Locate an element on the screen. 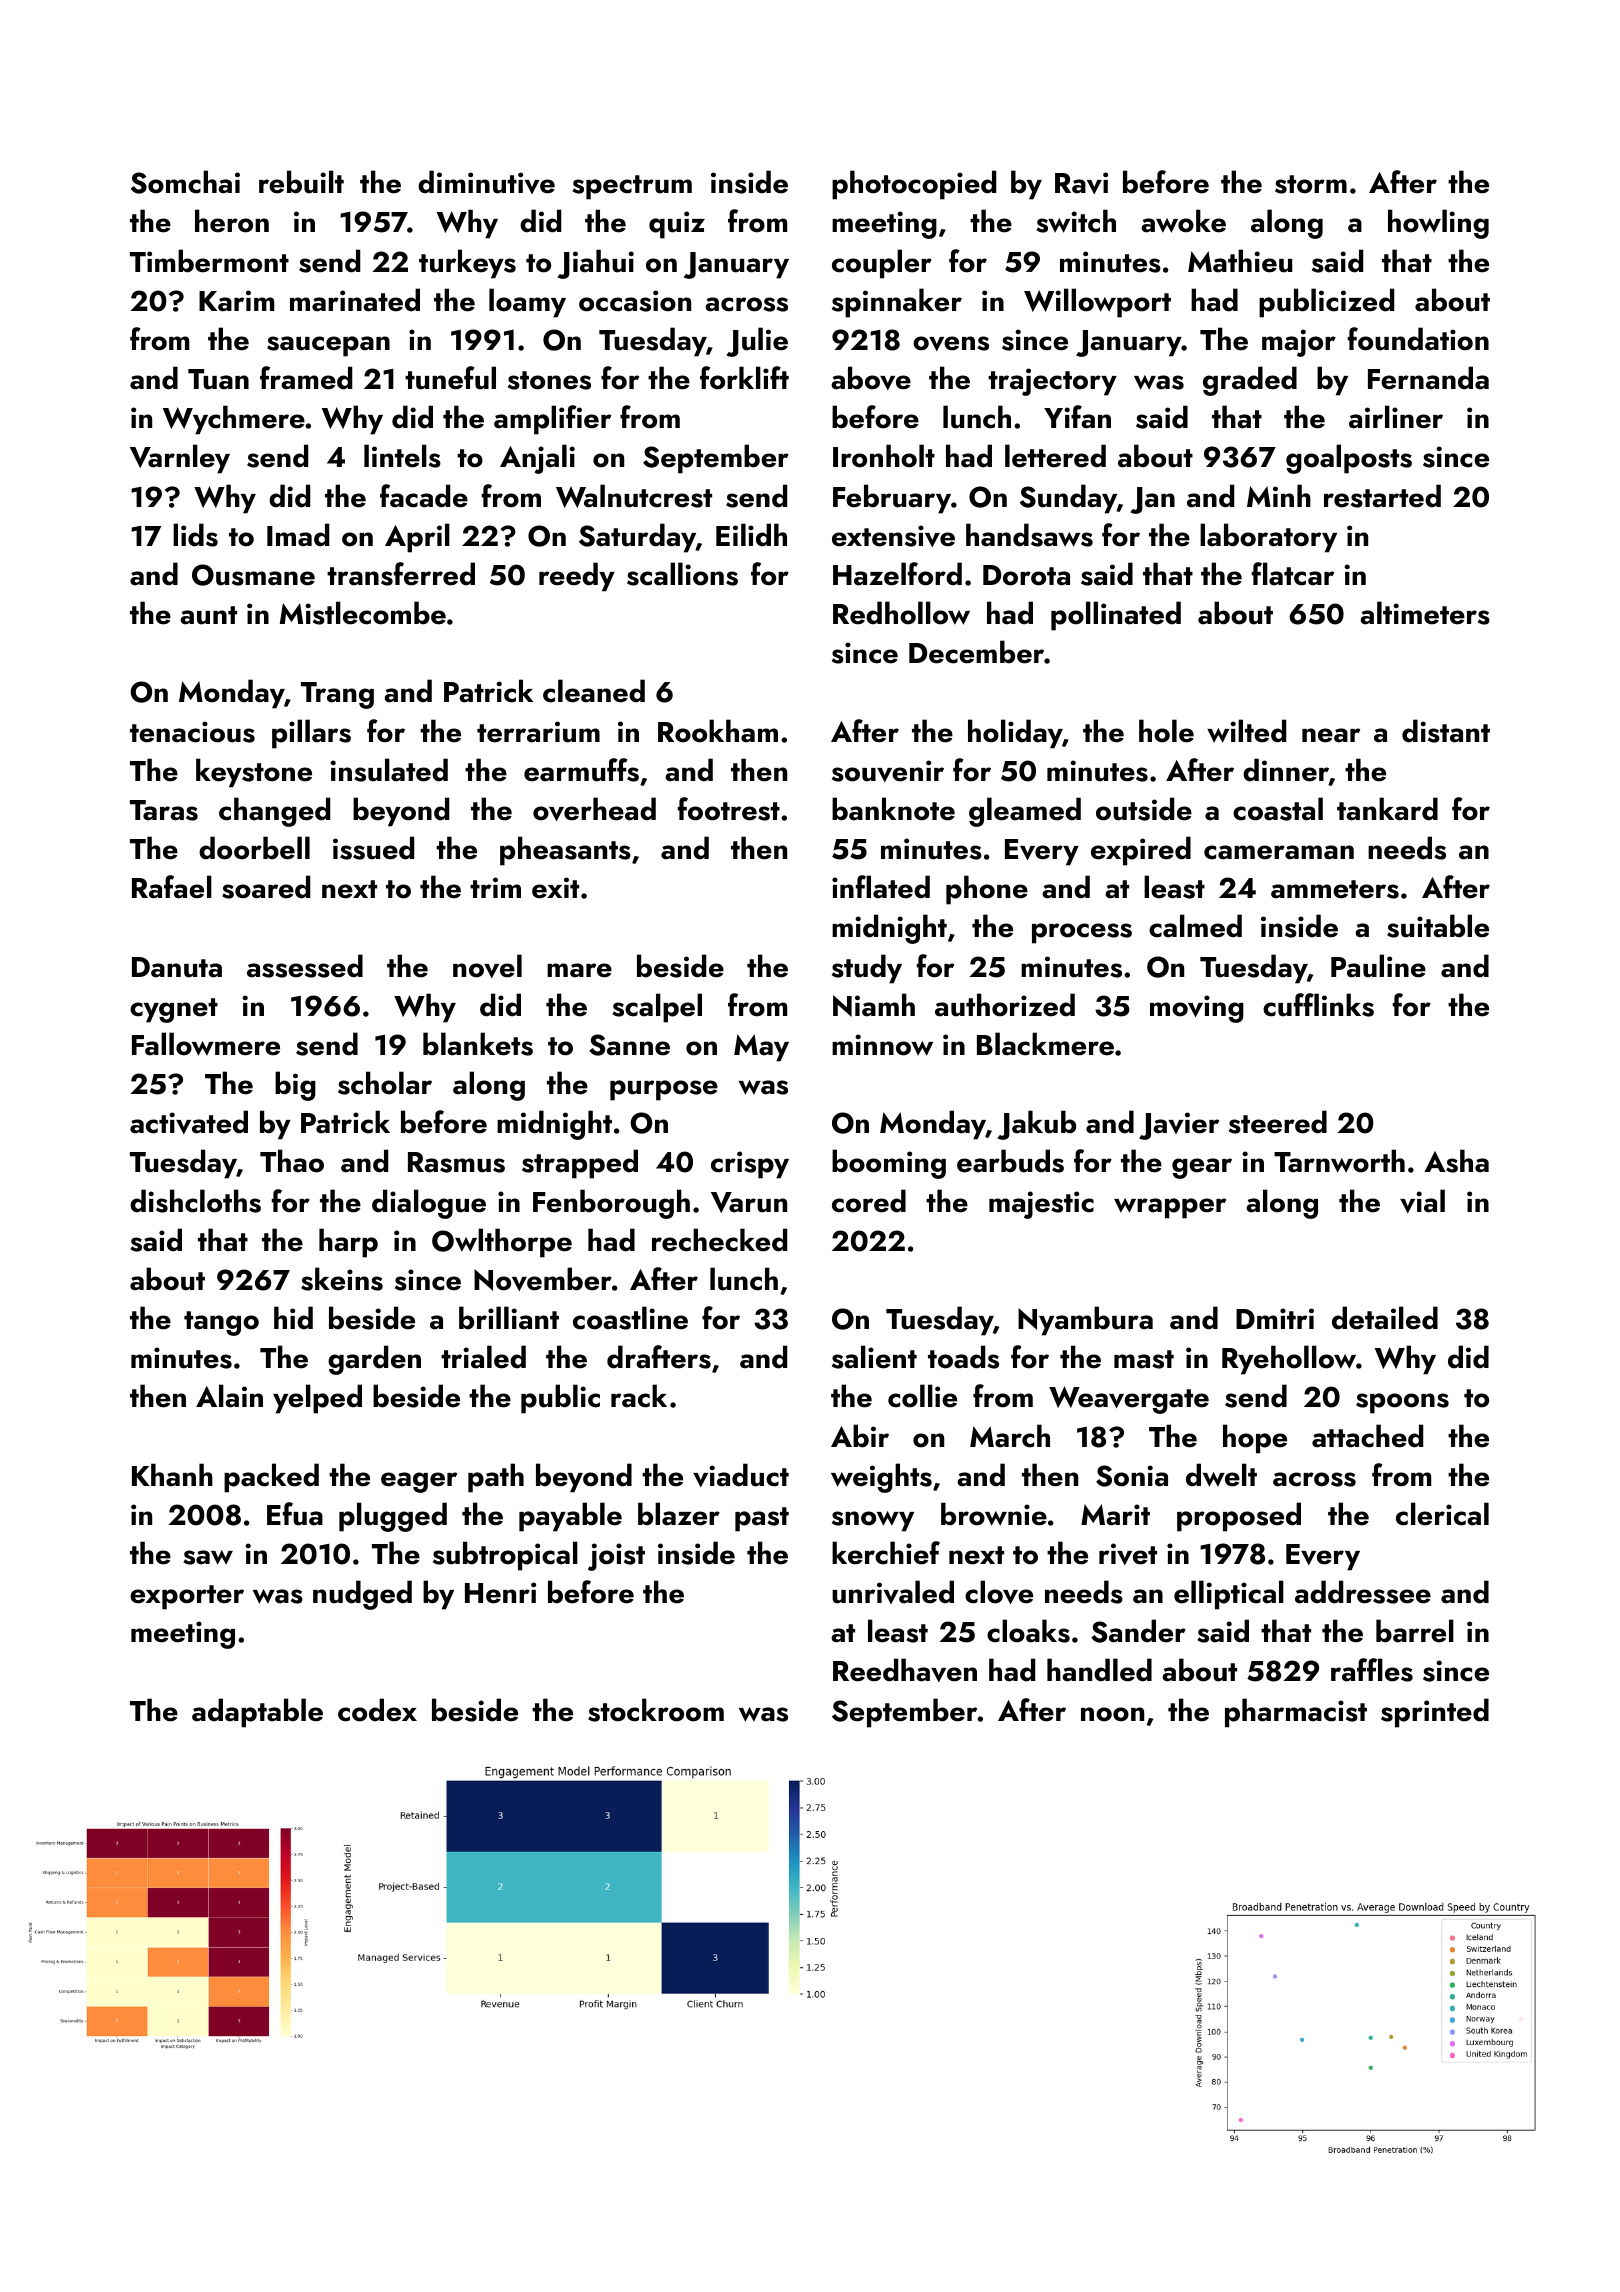 Image resolution: width=1620 pixels, height=2292 pixels. reedy is located at coordinates (577, 577).
